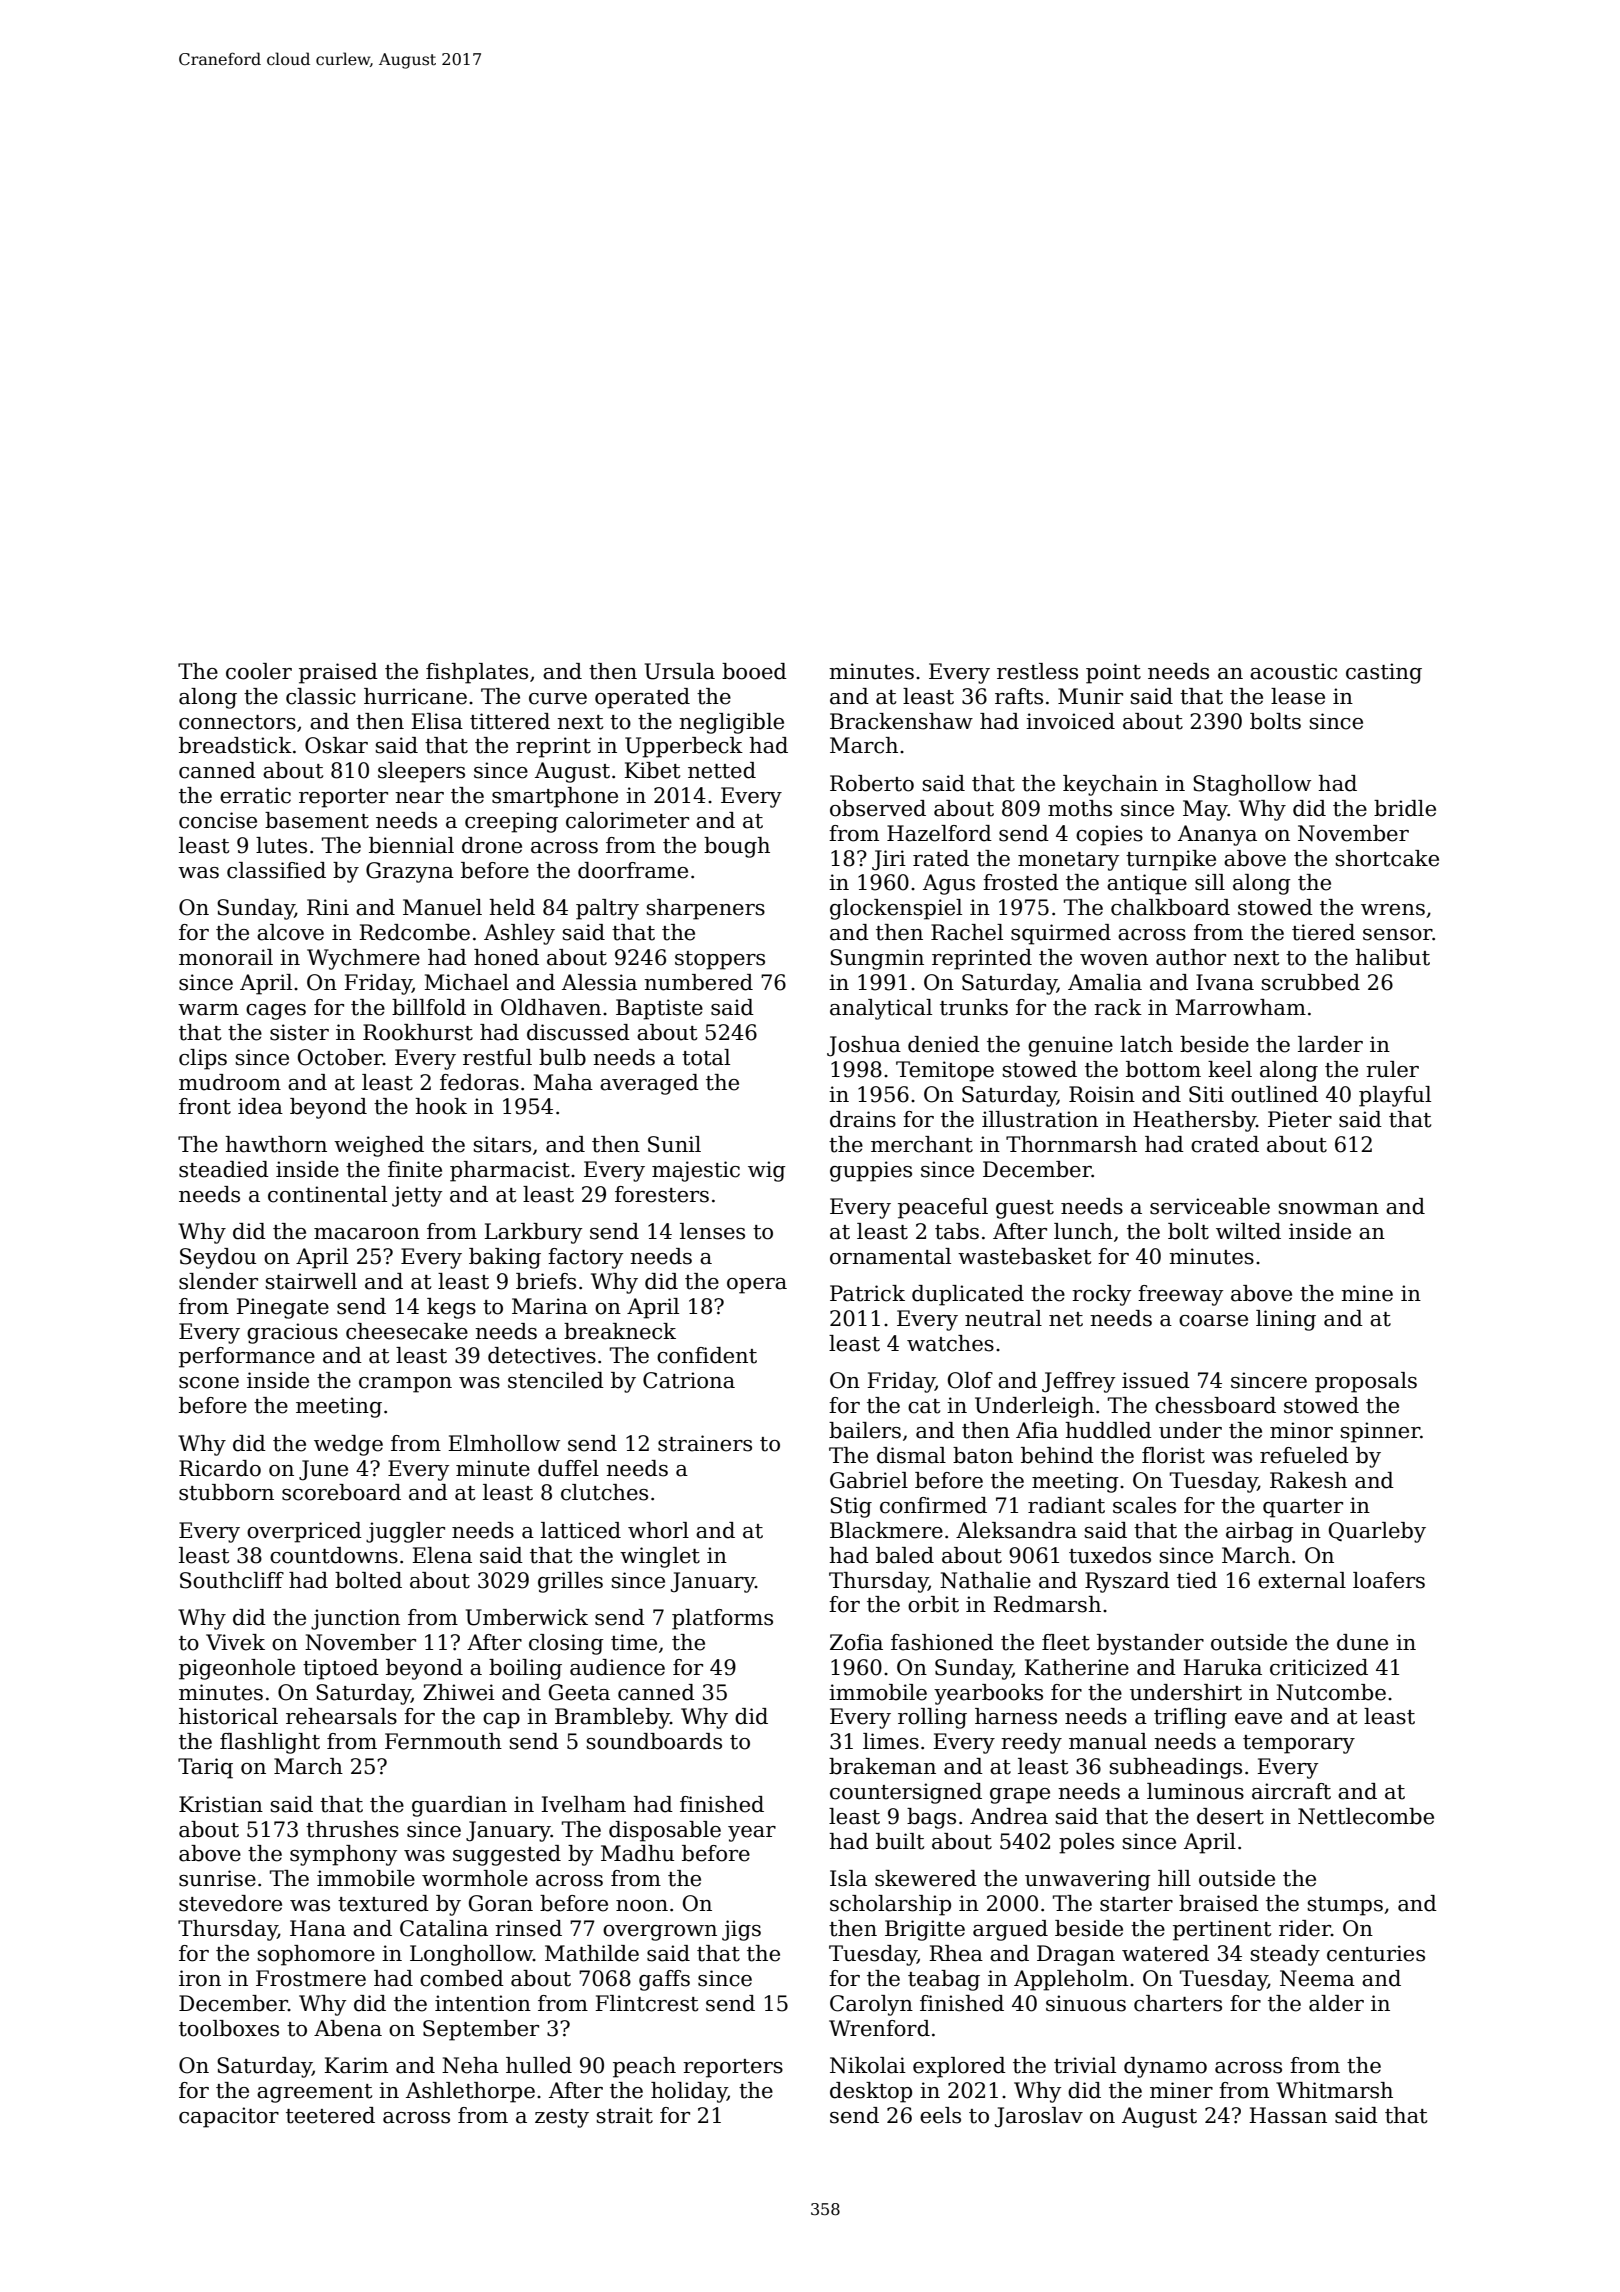  What do you see at coordinates (1222, 1667) in the document?
I see `Haruka` at bounding box center [1222, 1667].
